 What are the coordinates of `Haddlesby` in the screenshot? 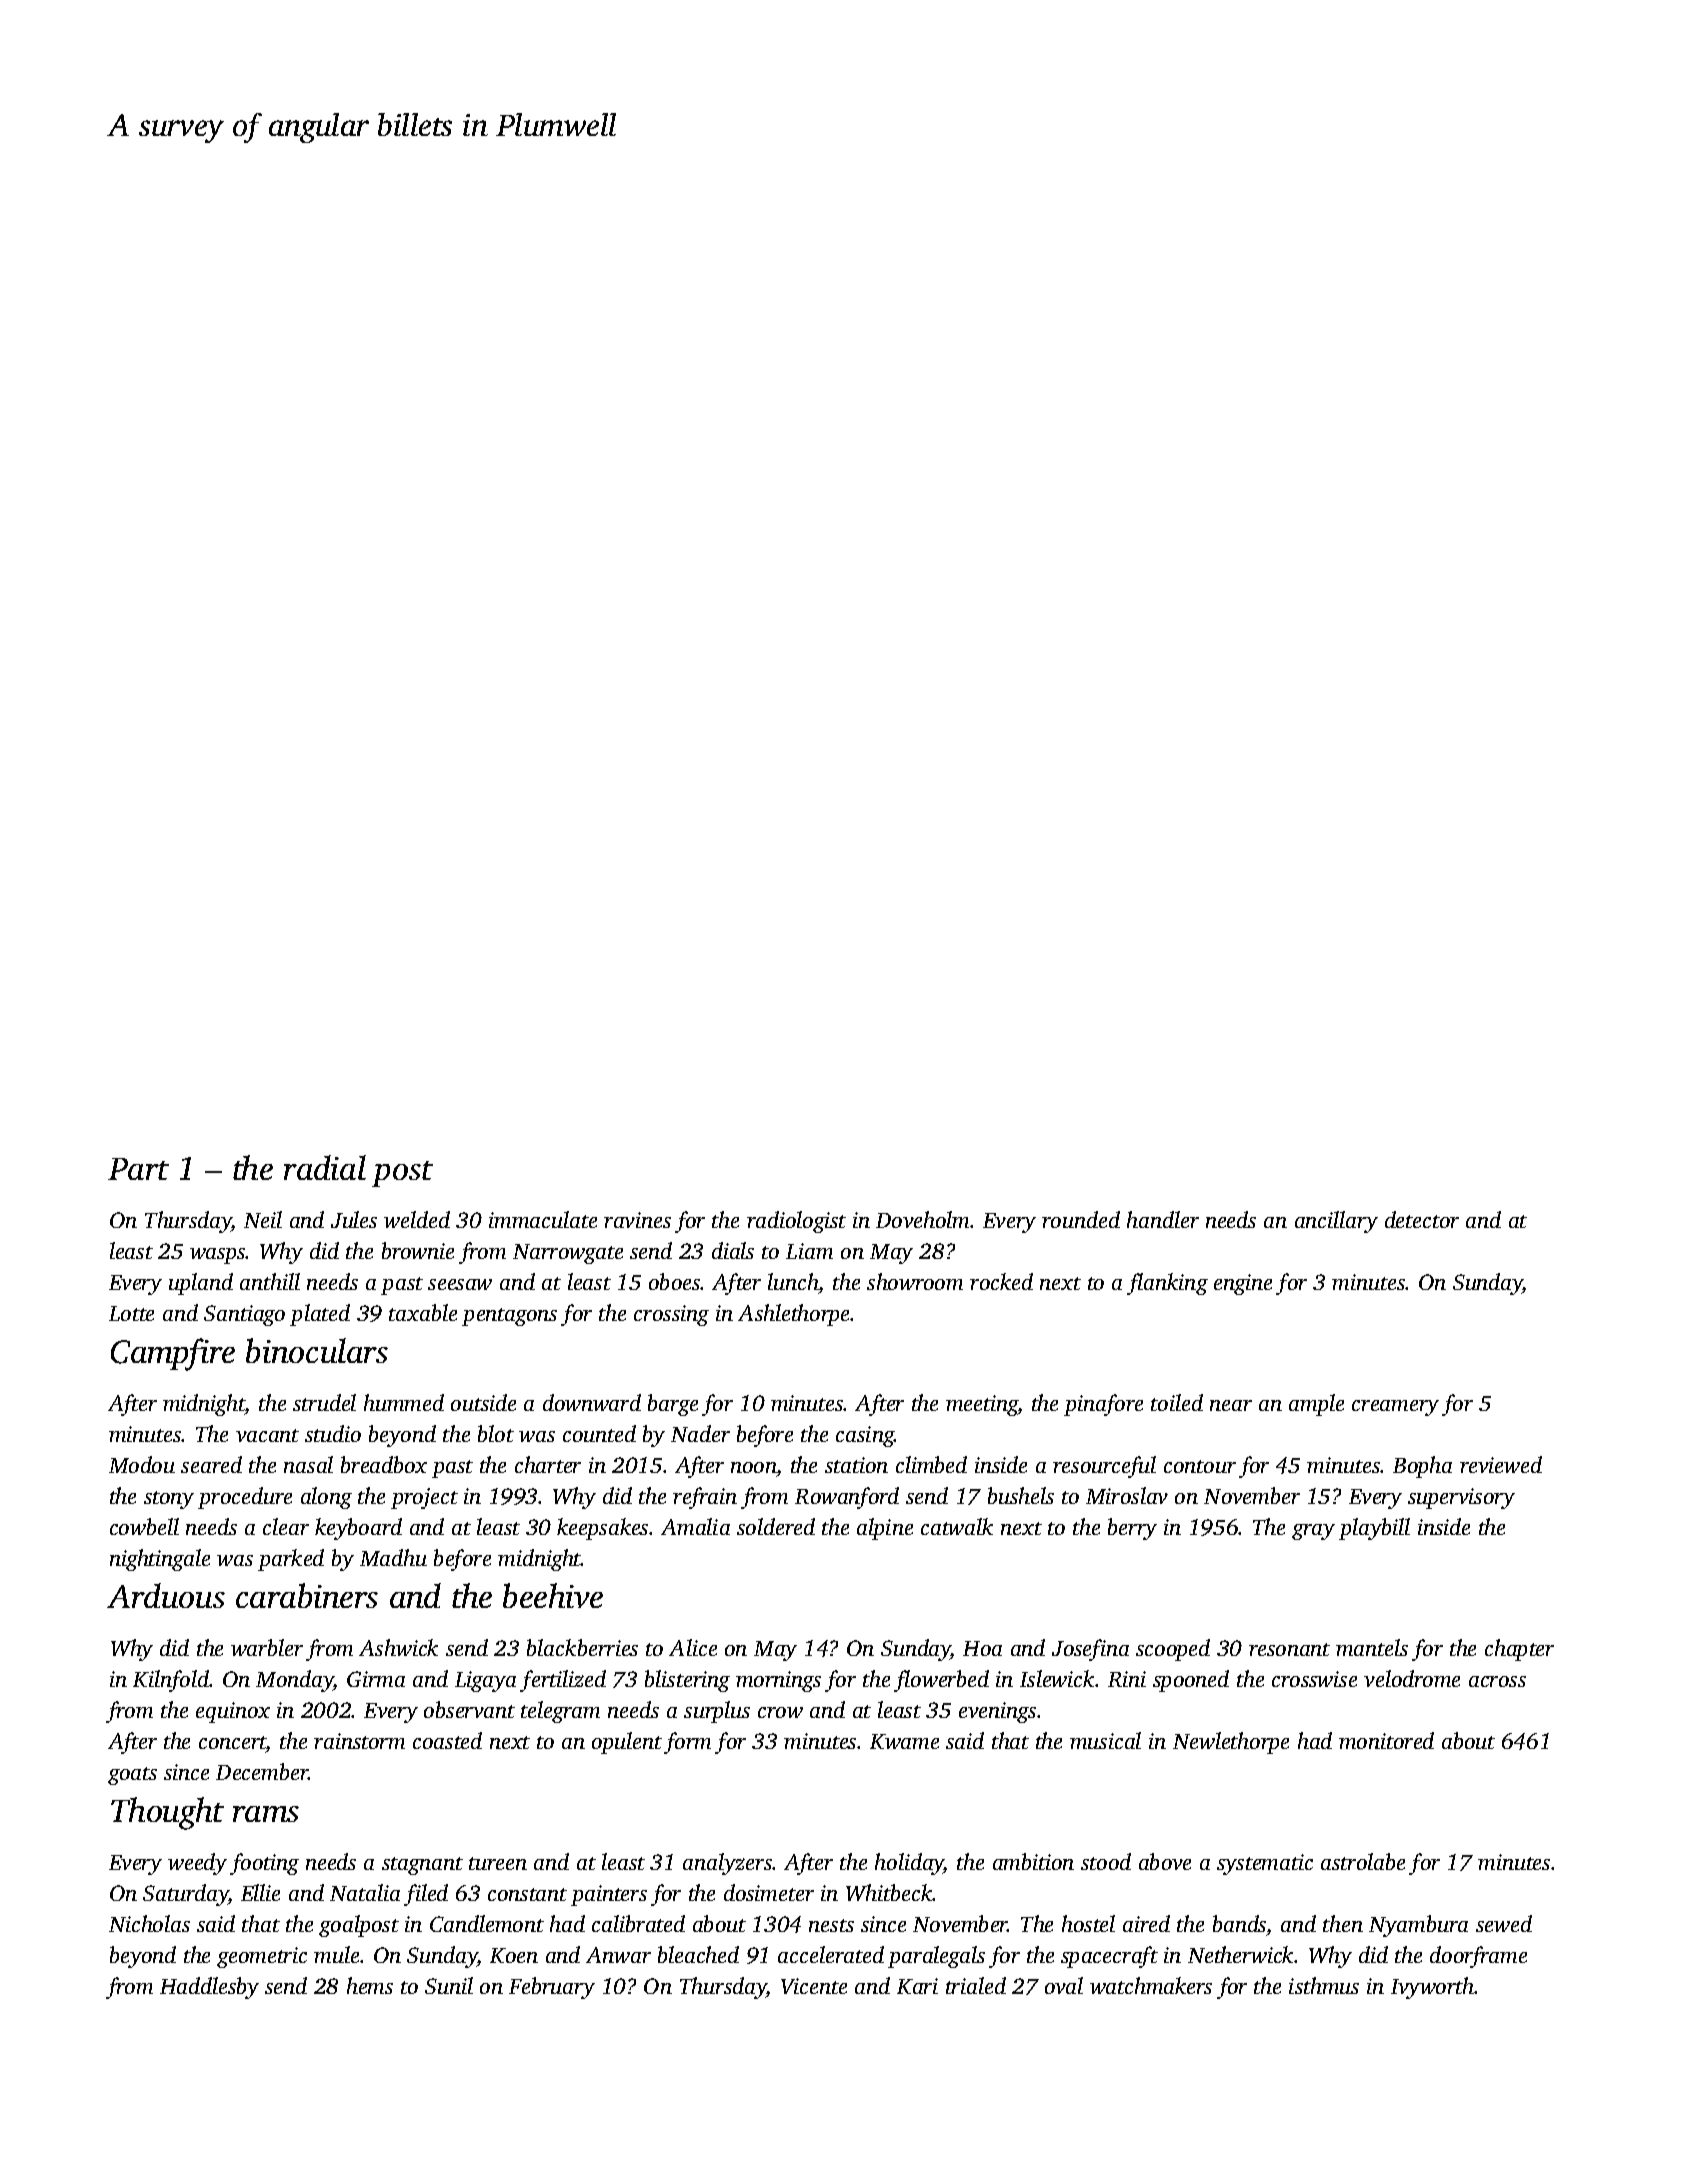 It's located at (209, 1988).
